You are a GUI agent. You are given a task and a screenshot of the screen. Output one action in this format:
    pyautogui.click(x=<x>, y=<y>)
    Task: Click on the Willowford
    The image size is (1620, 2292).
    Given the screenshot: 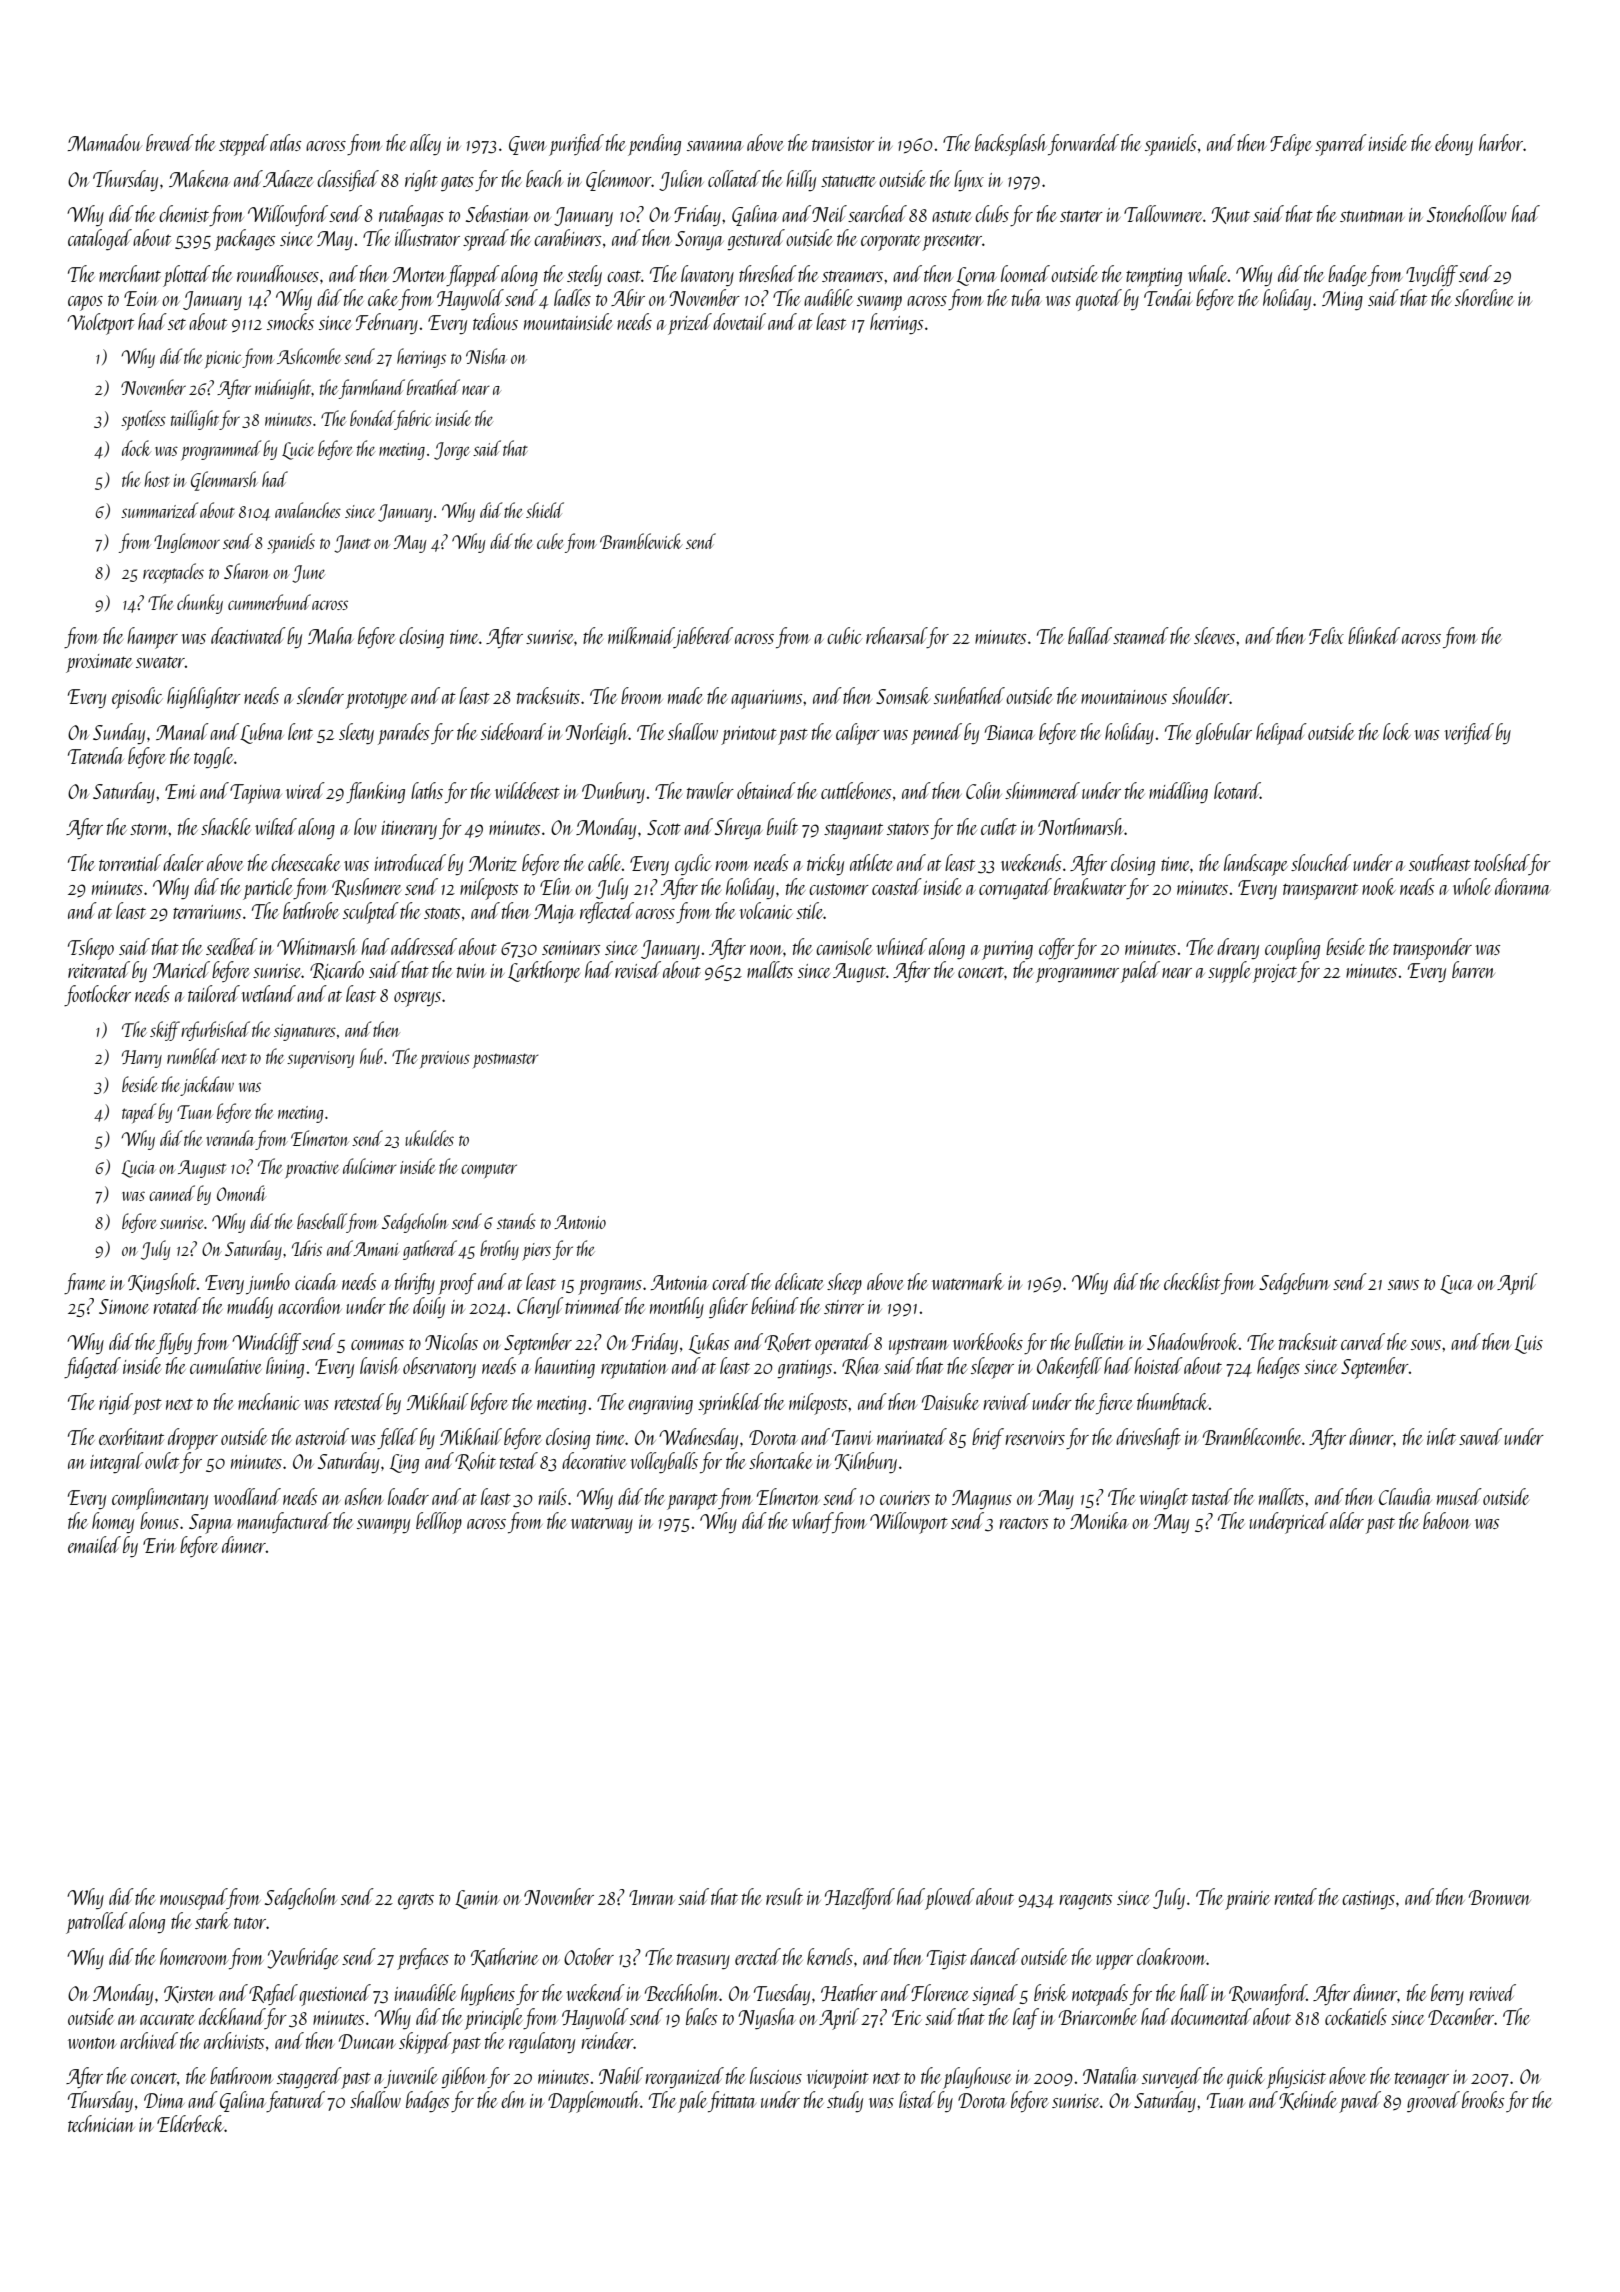 What is the action you would take?
    pyautogui.click(x=288, y=215)
